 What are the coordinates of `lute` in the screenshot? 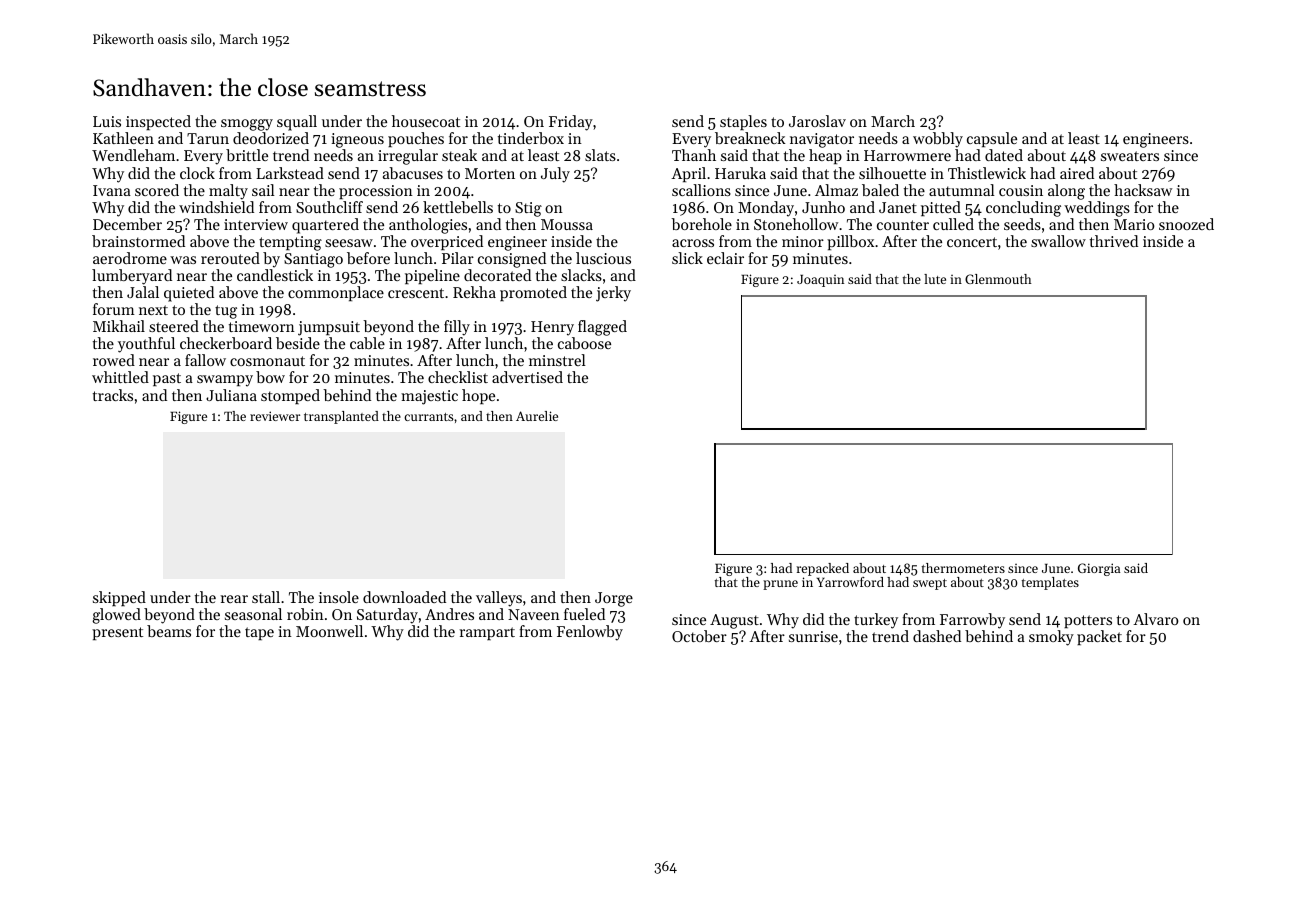 It's located at (935, 279).
